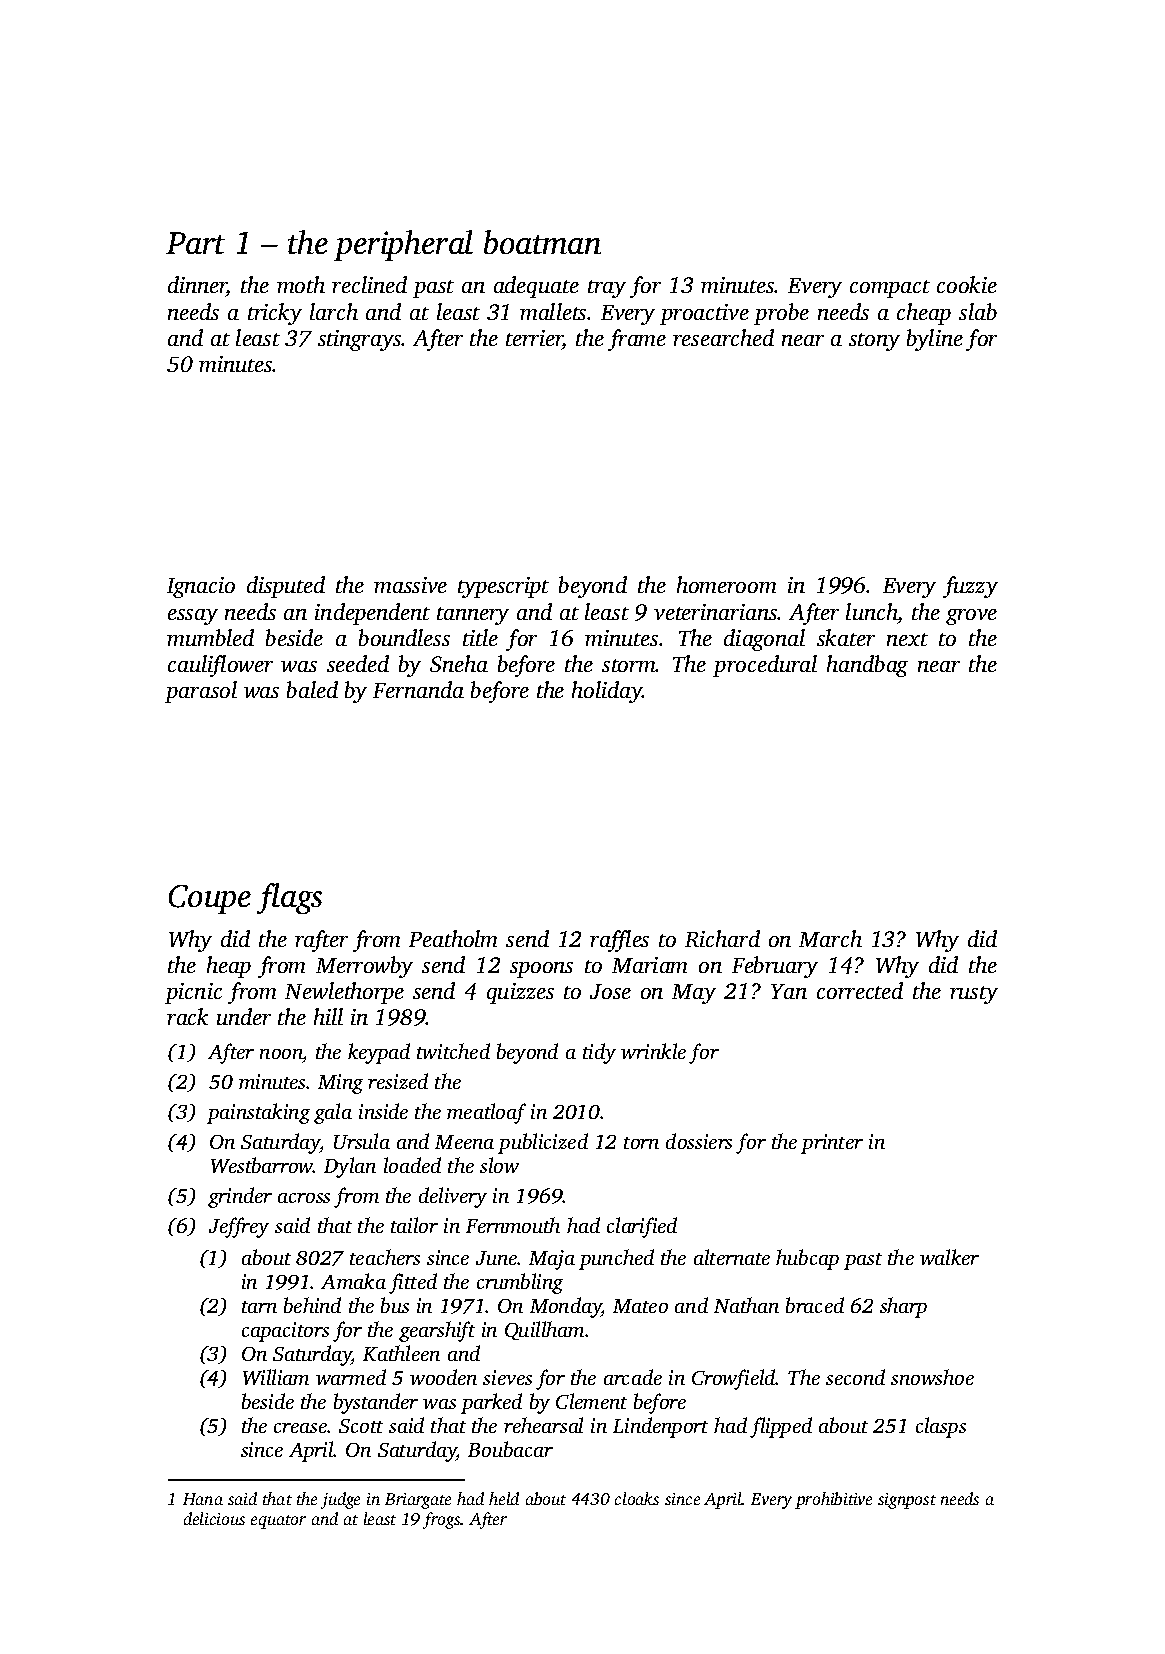 This screenshot has height=1654, width=1165. Describe the element at coordinates (441, 1520) in the screenshot. I see `frogs` at that location.
